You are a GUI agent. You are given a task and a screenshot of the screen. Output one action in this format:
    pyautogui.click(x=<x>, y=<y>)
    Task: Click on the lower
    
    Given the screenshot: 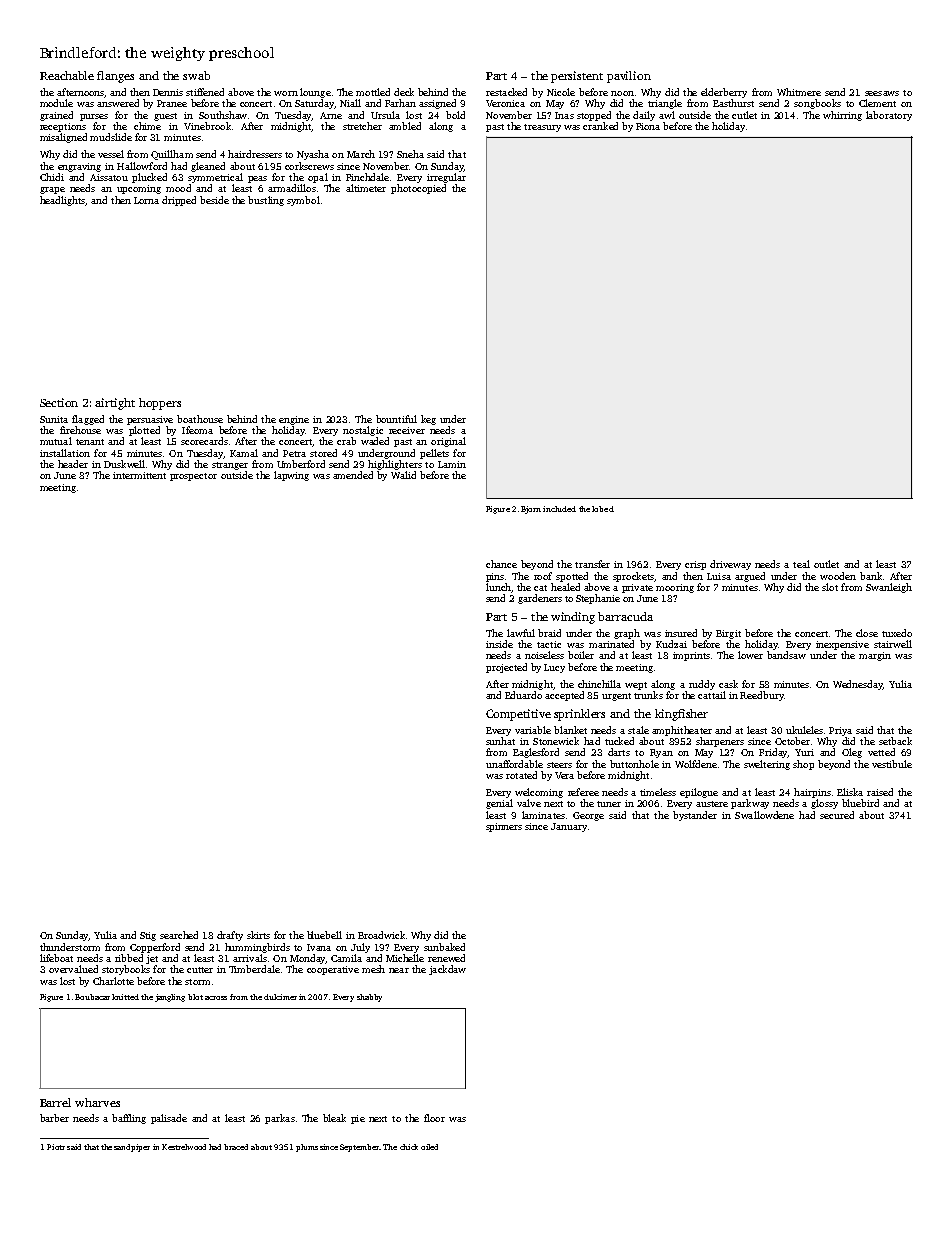 What is the action you would take?
    pyautogui.click(x=750, y=655)
